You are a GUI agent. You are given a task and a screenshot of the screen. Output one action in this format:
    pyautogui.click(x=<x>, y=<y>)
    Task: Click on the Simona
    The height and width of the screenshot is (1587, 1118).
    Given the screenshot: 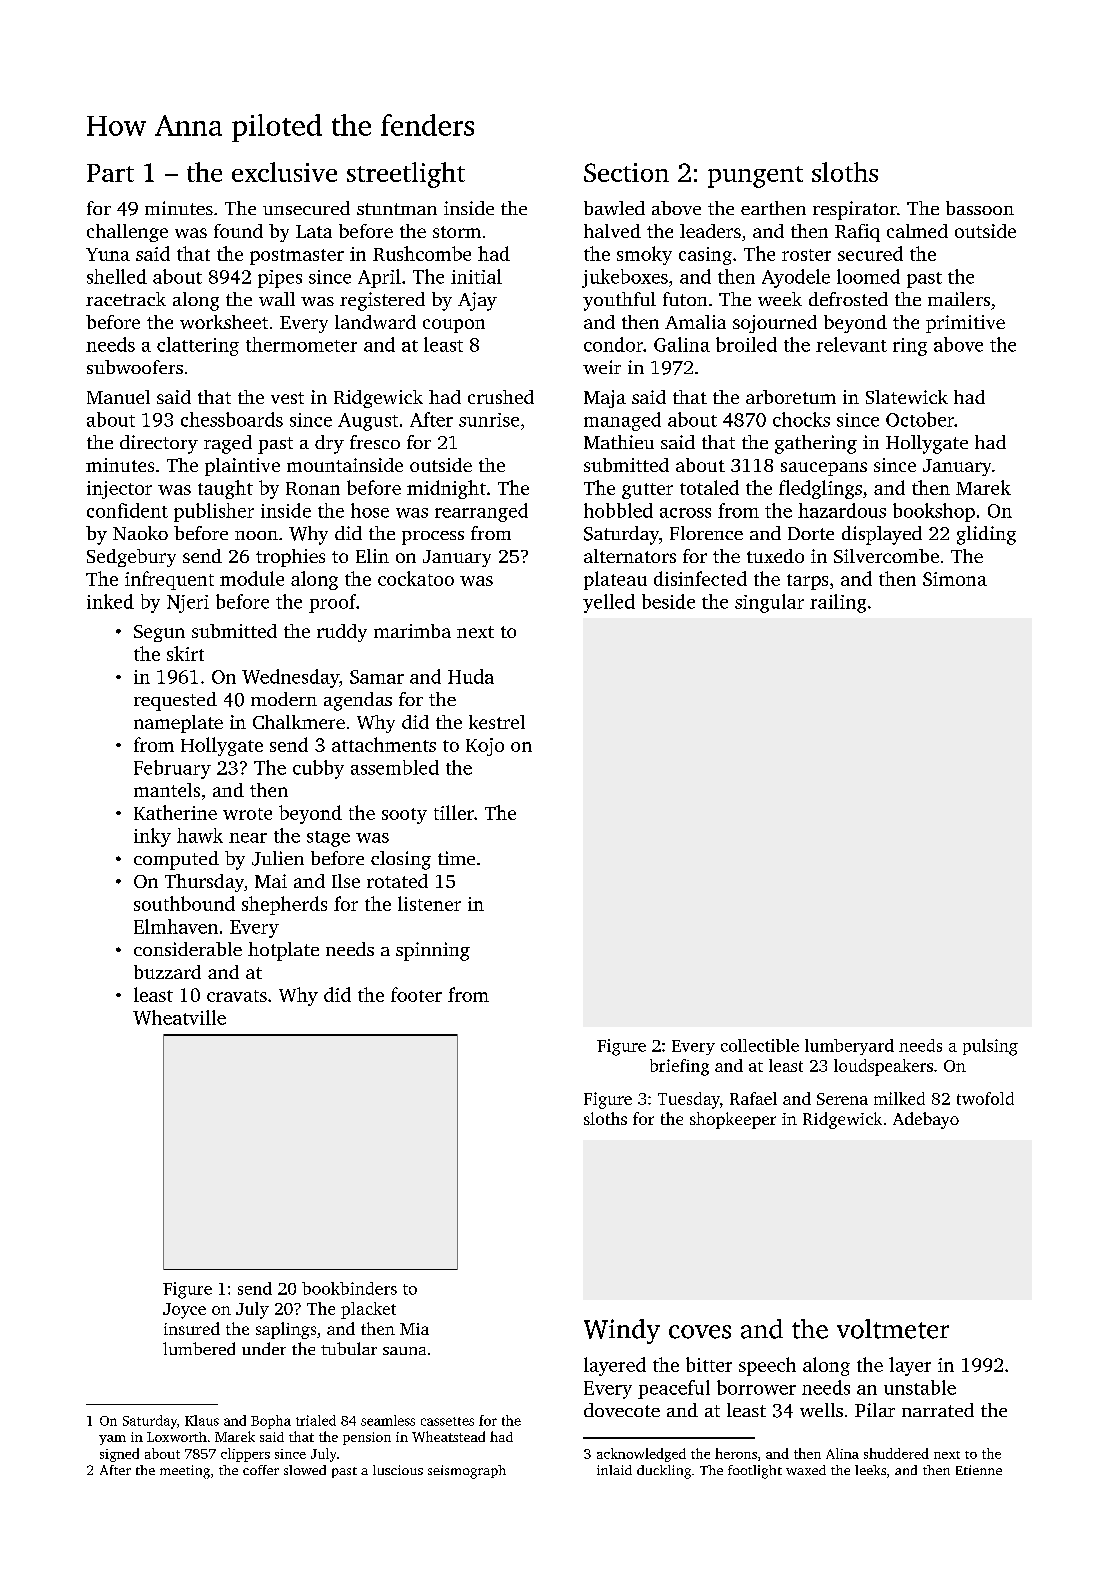 What is the action you would take?
    pyautogui.click(x=955, y=579)
